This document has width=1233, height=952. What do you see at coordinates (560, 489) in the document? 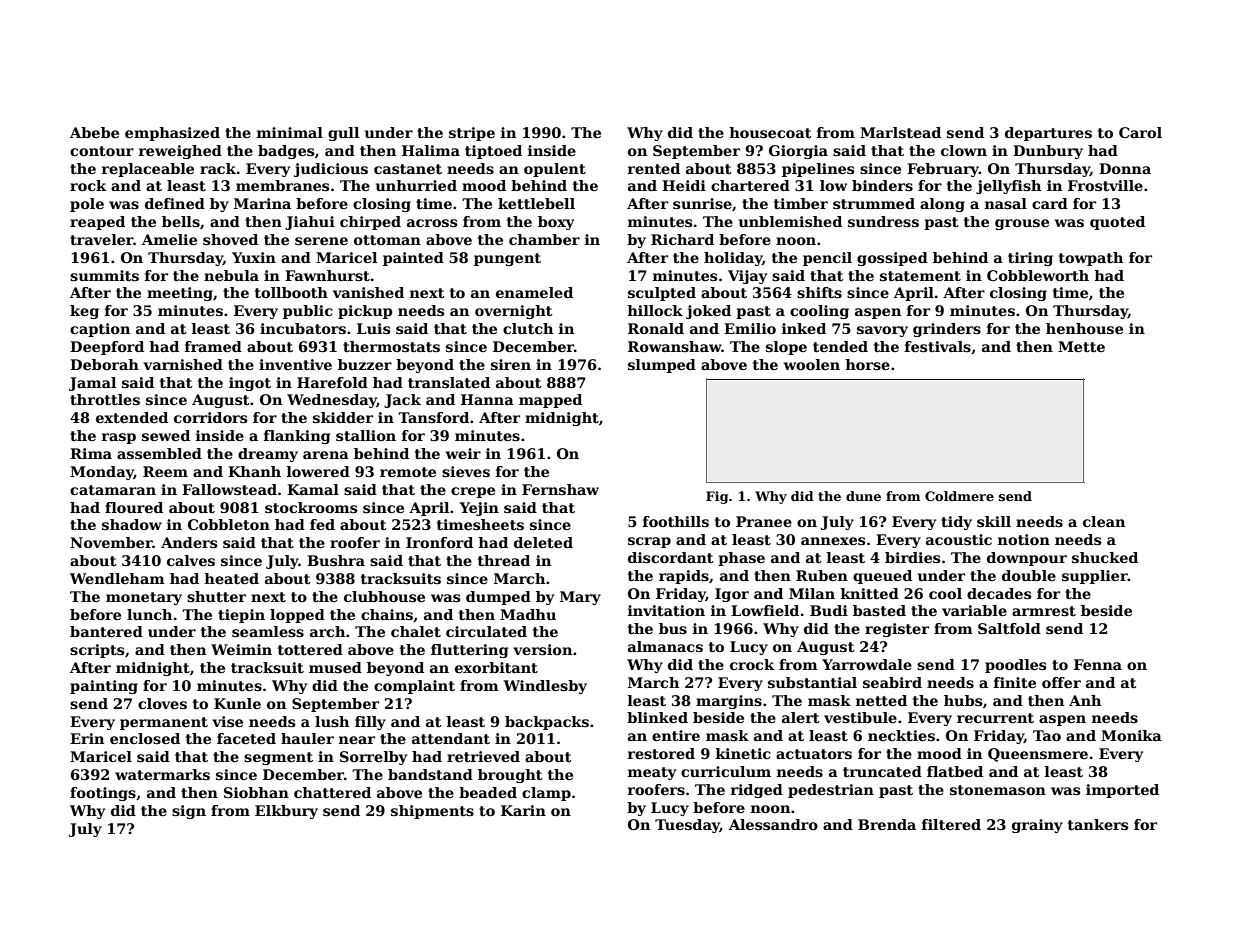
I see `Fernshaw` at bounding box center [560, 489].
